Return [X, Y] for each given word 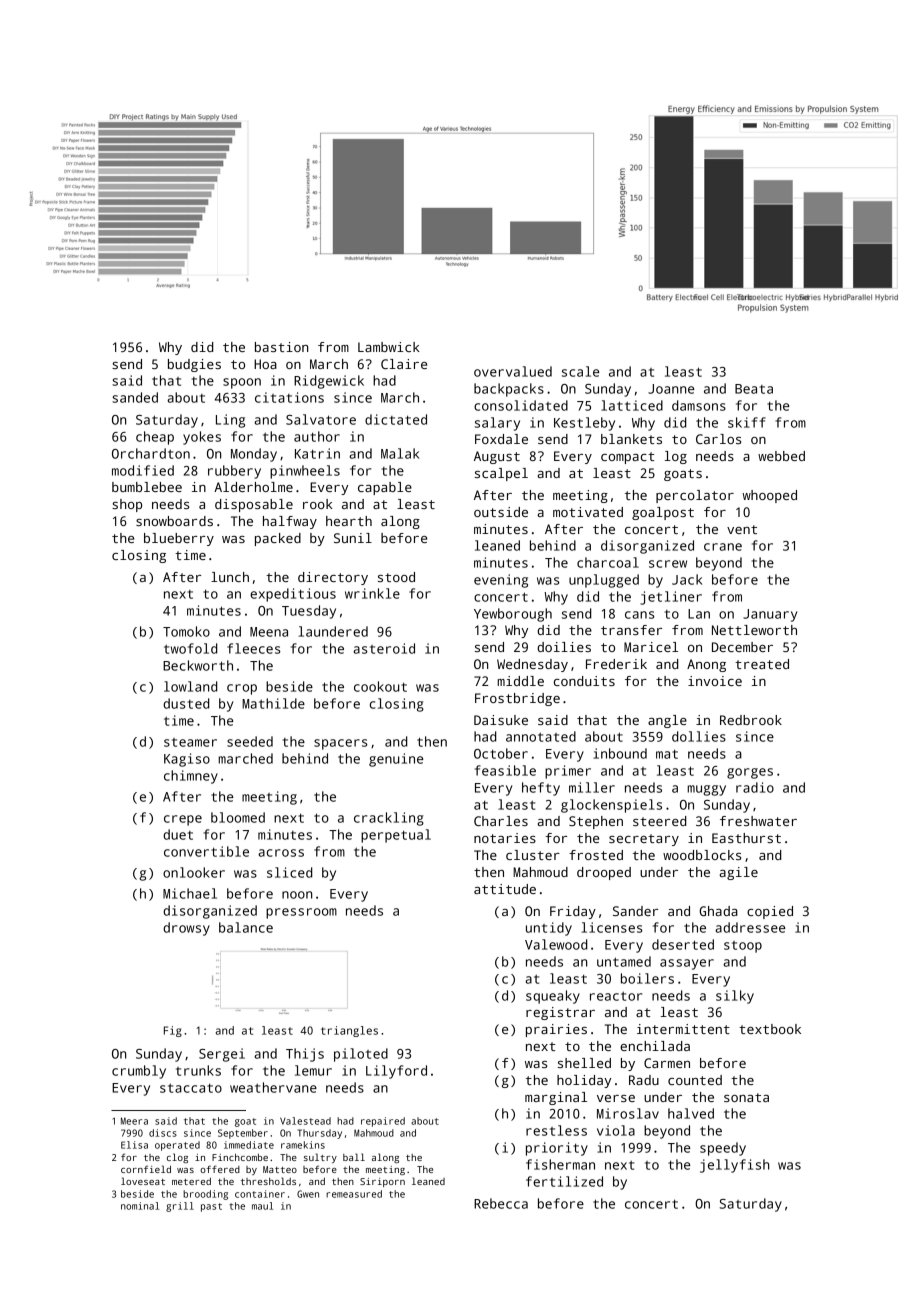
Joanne [671, 389]
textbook [770, 1029]
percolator [695, 496]
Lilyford [396, 1072]
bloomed [238, 817]
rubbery [234, 472]
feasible [505, 770]
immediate [249, 1145]
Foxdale [501, 439]
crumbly [139, 1072]
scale [580, 371]
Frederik [616, 664]
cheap [155, 438]
